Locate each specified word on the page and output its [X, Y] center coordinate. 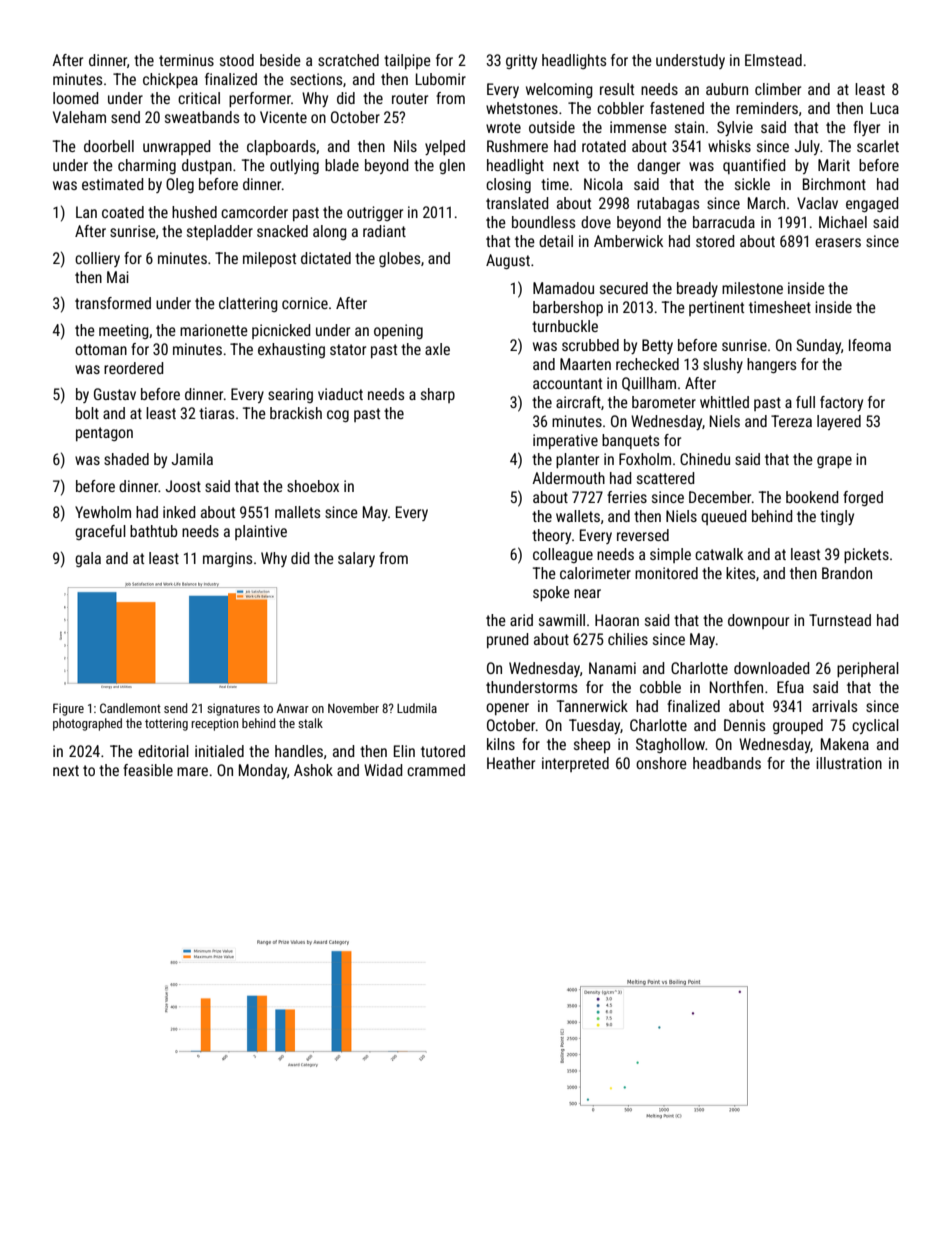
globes [399, 259]
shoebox [313, 486]
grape [834, 462]
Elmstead [773, 60]
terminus [186, 60]
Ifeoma [870, 345]
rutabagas [668, 204]
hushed [194, 212]
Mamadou [563, 288]
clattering [248, 304]
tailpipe [407, 61]
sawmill [562, 620]
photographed [87, 724]
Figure [68, 709]
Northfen [736, 687]
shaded [126, 459]
